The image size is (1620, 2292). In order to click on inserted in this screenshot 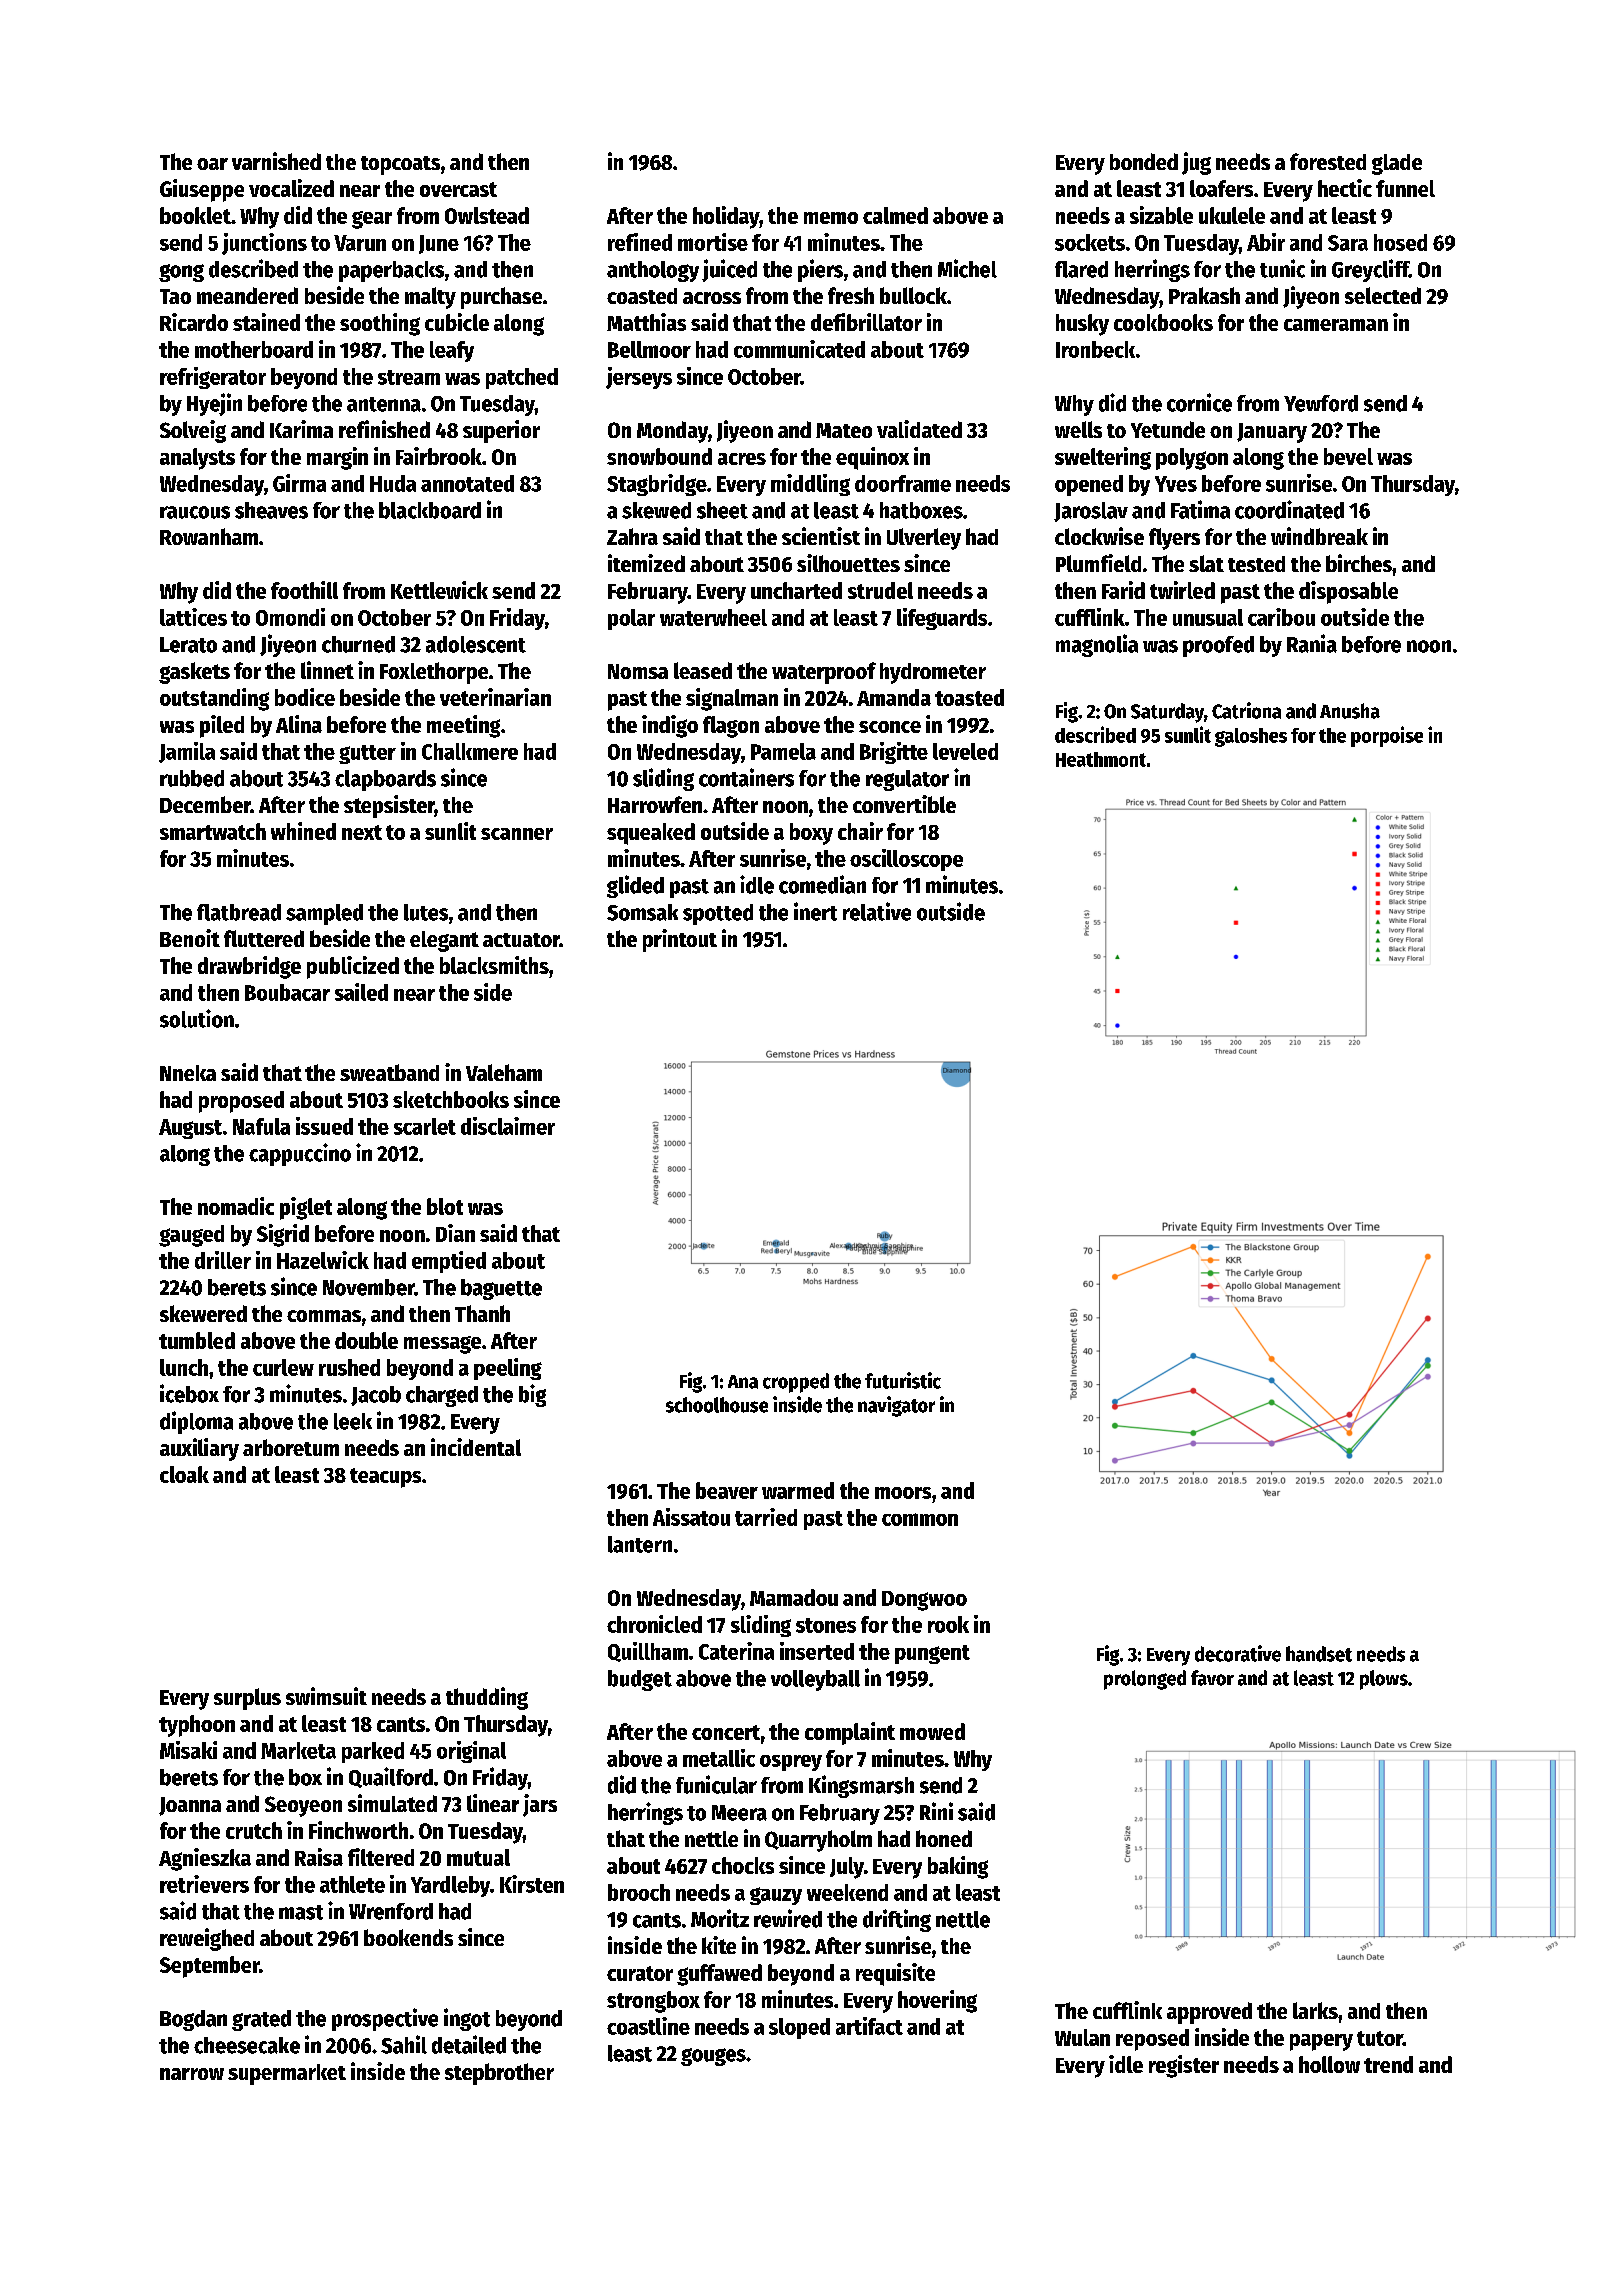, I will do `click(817, 1651)`.
